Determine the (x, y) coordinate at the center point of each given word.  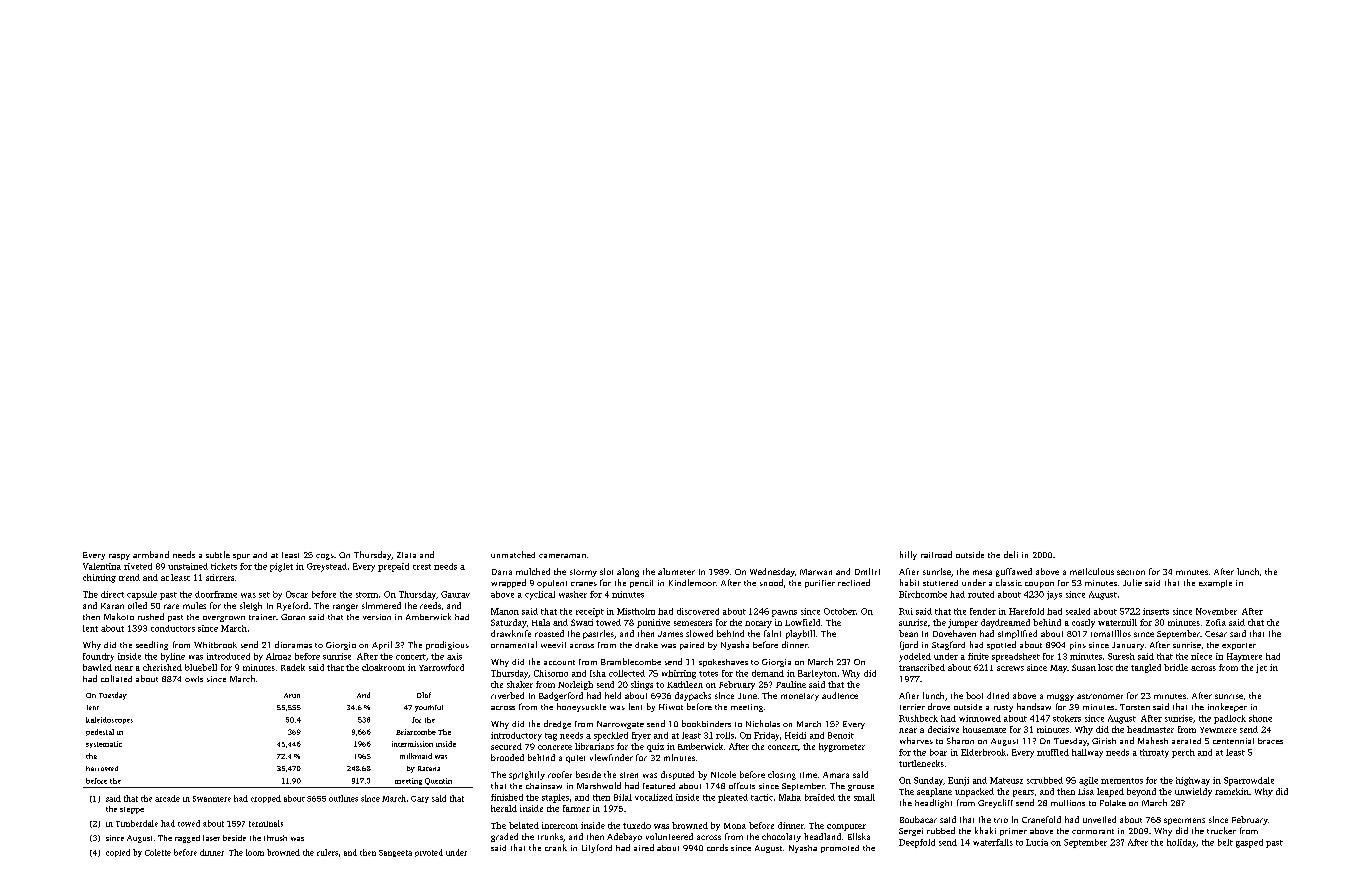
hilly (908, 555)
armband (151, 554)
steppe (132, 810)
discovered (698, 611)
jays (1054, 595)
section (1131, 572)
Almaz (278, 656)
